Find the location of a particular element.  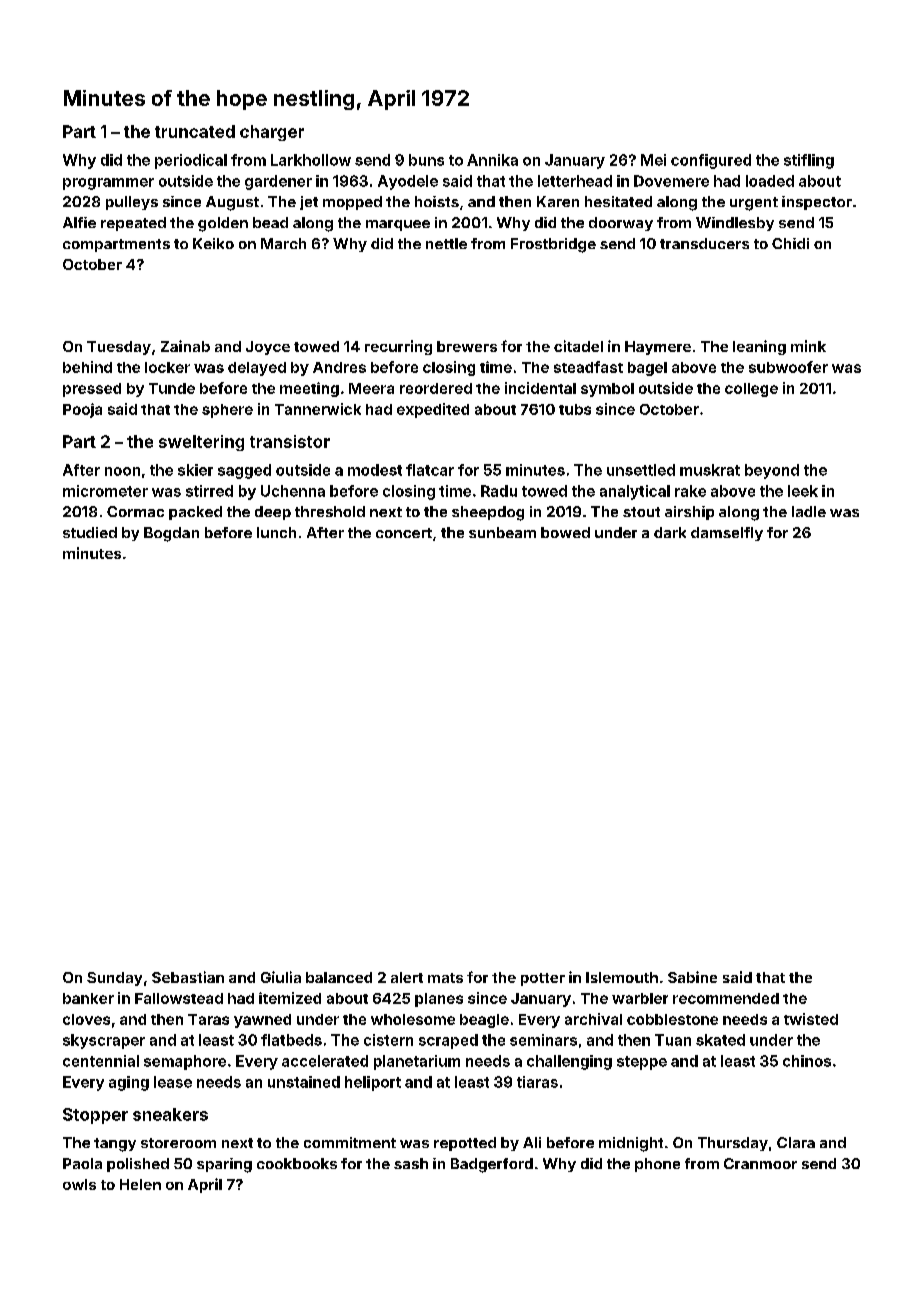

Sabine is located at coordinates (692, 977).
